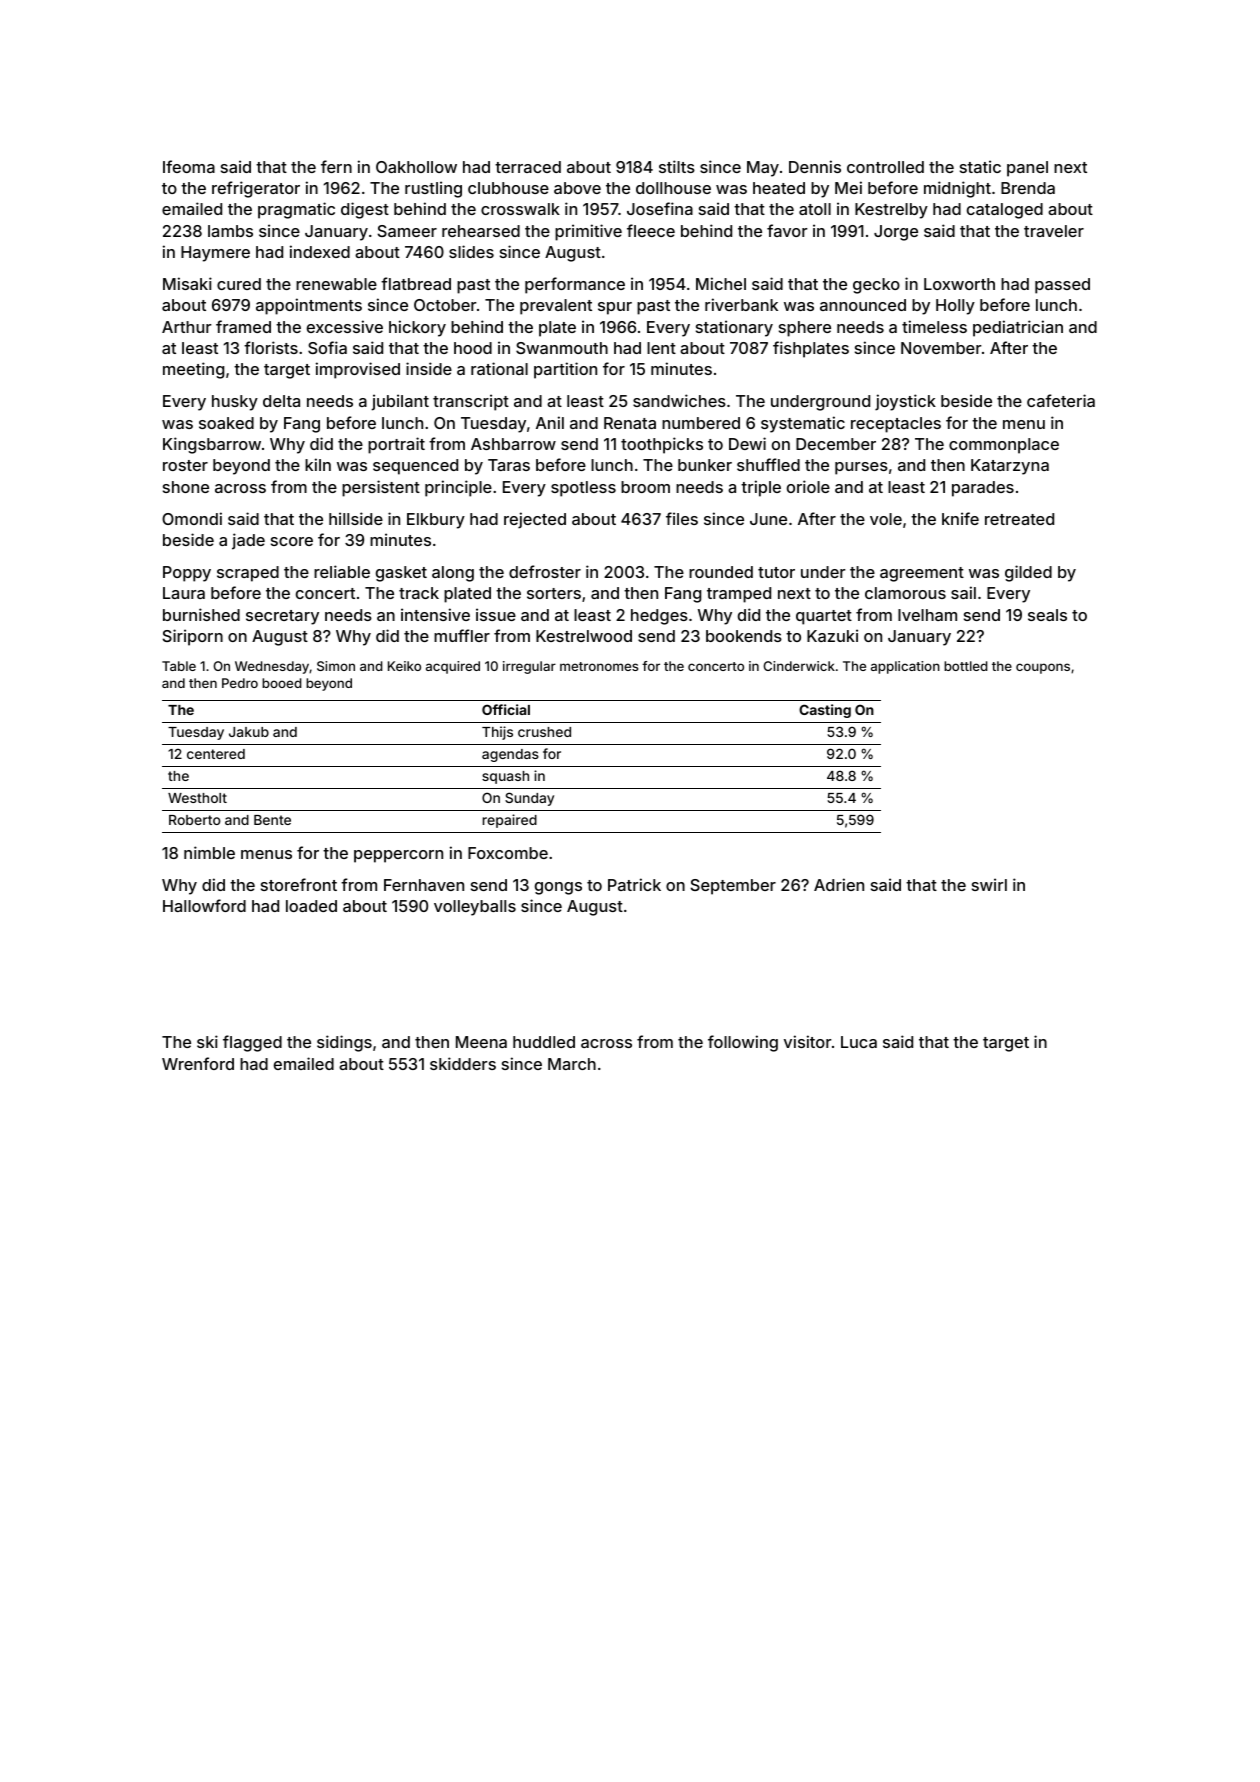 Image resolution: width=1260 pixels, height=1782 pixels. I want to click on Holly, so click(955, 307).
